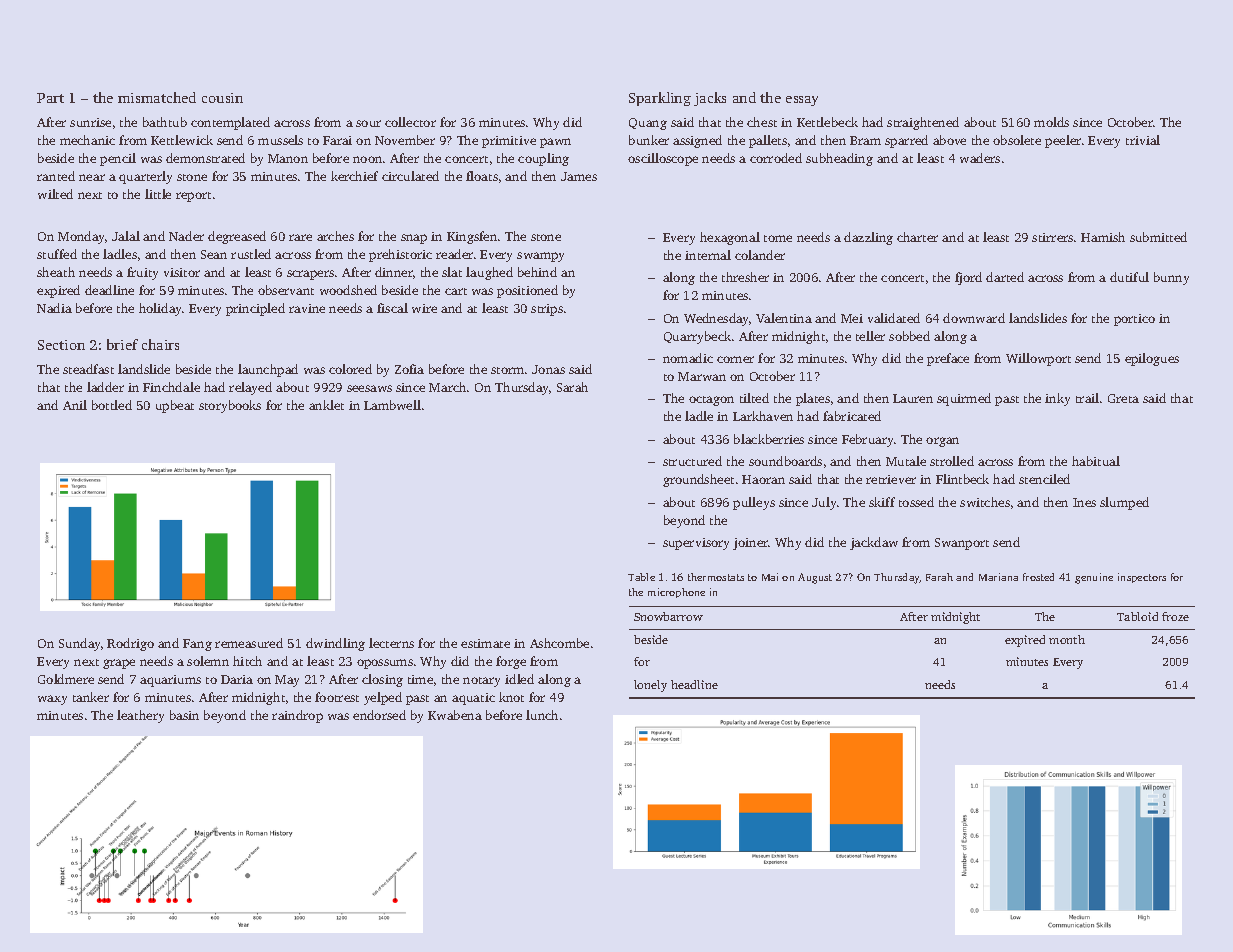  I want to click on jacks, so click(710, 99).
